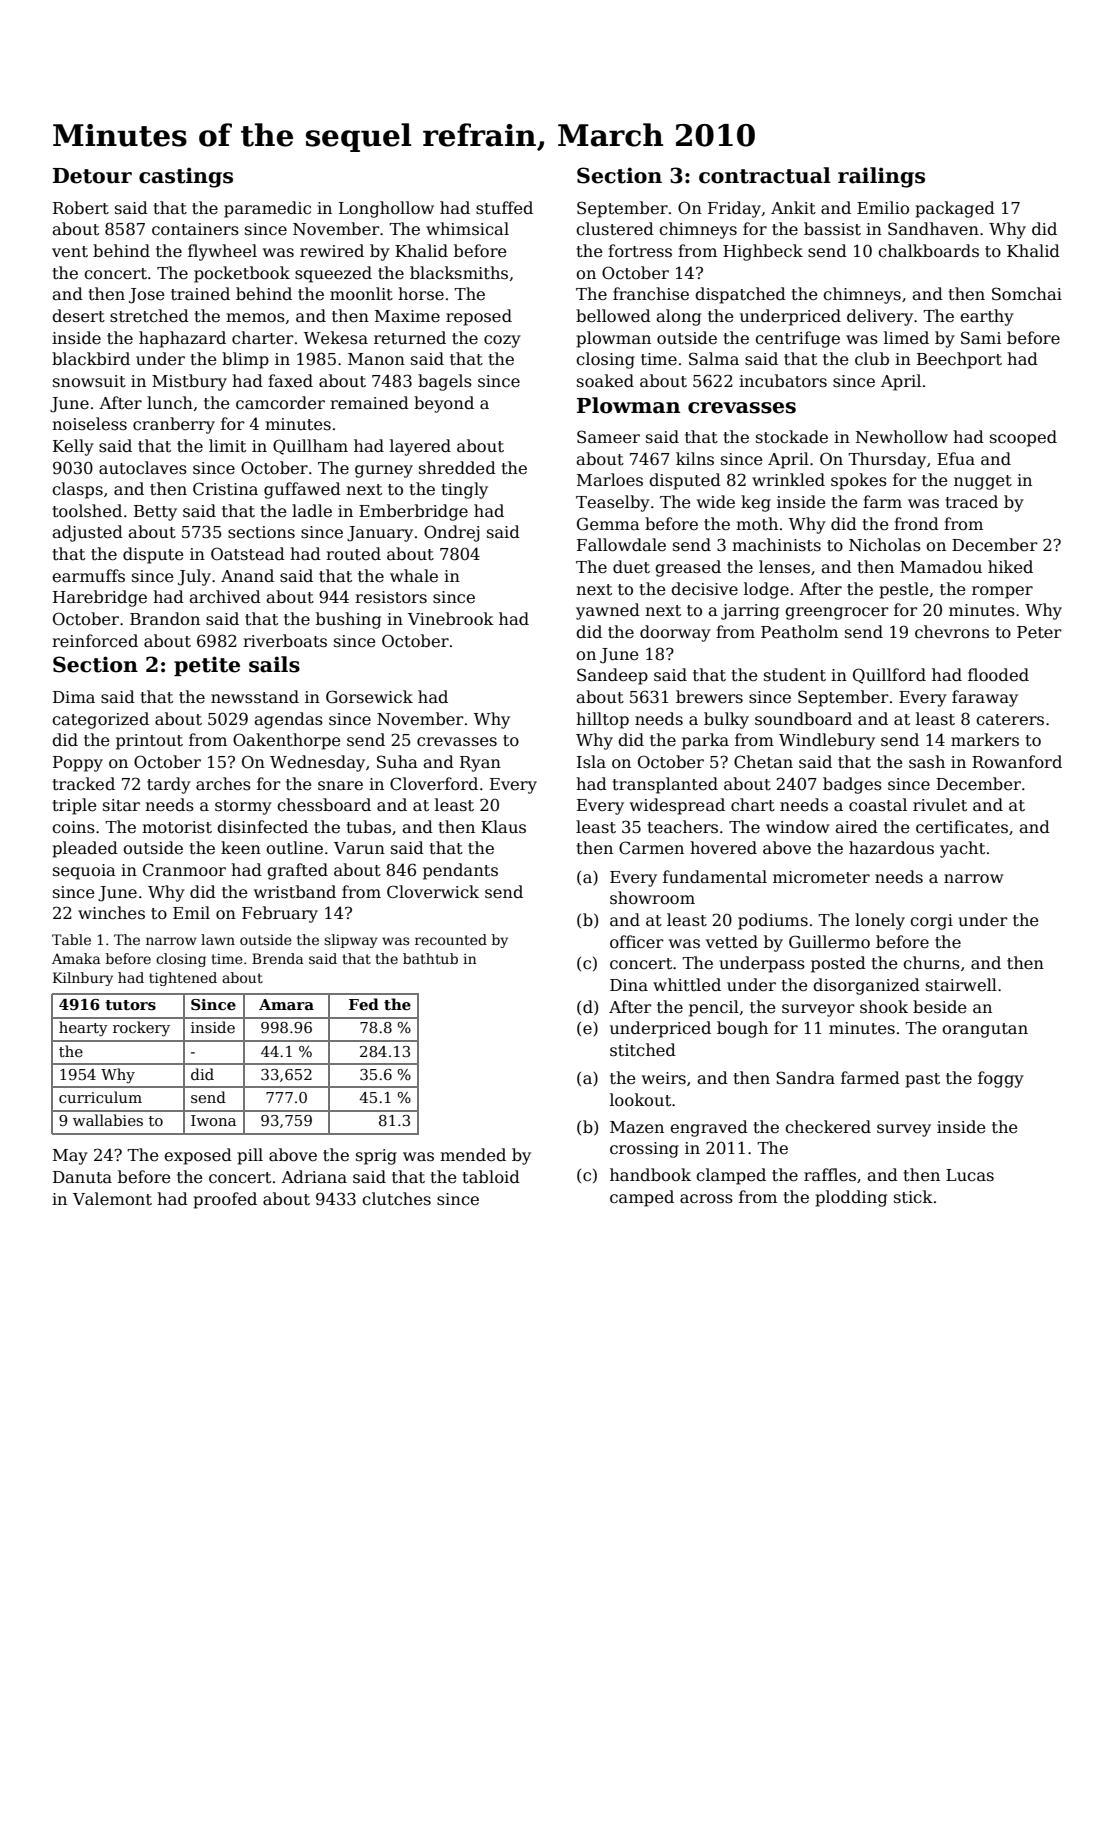 The height and width of the page is (1837, 1115). What do you see at coordinates (186, 177) in the page?
I see `castings` at bounding box center [186, 177].
